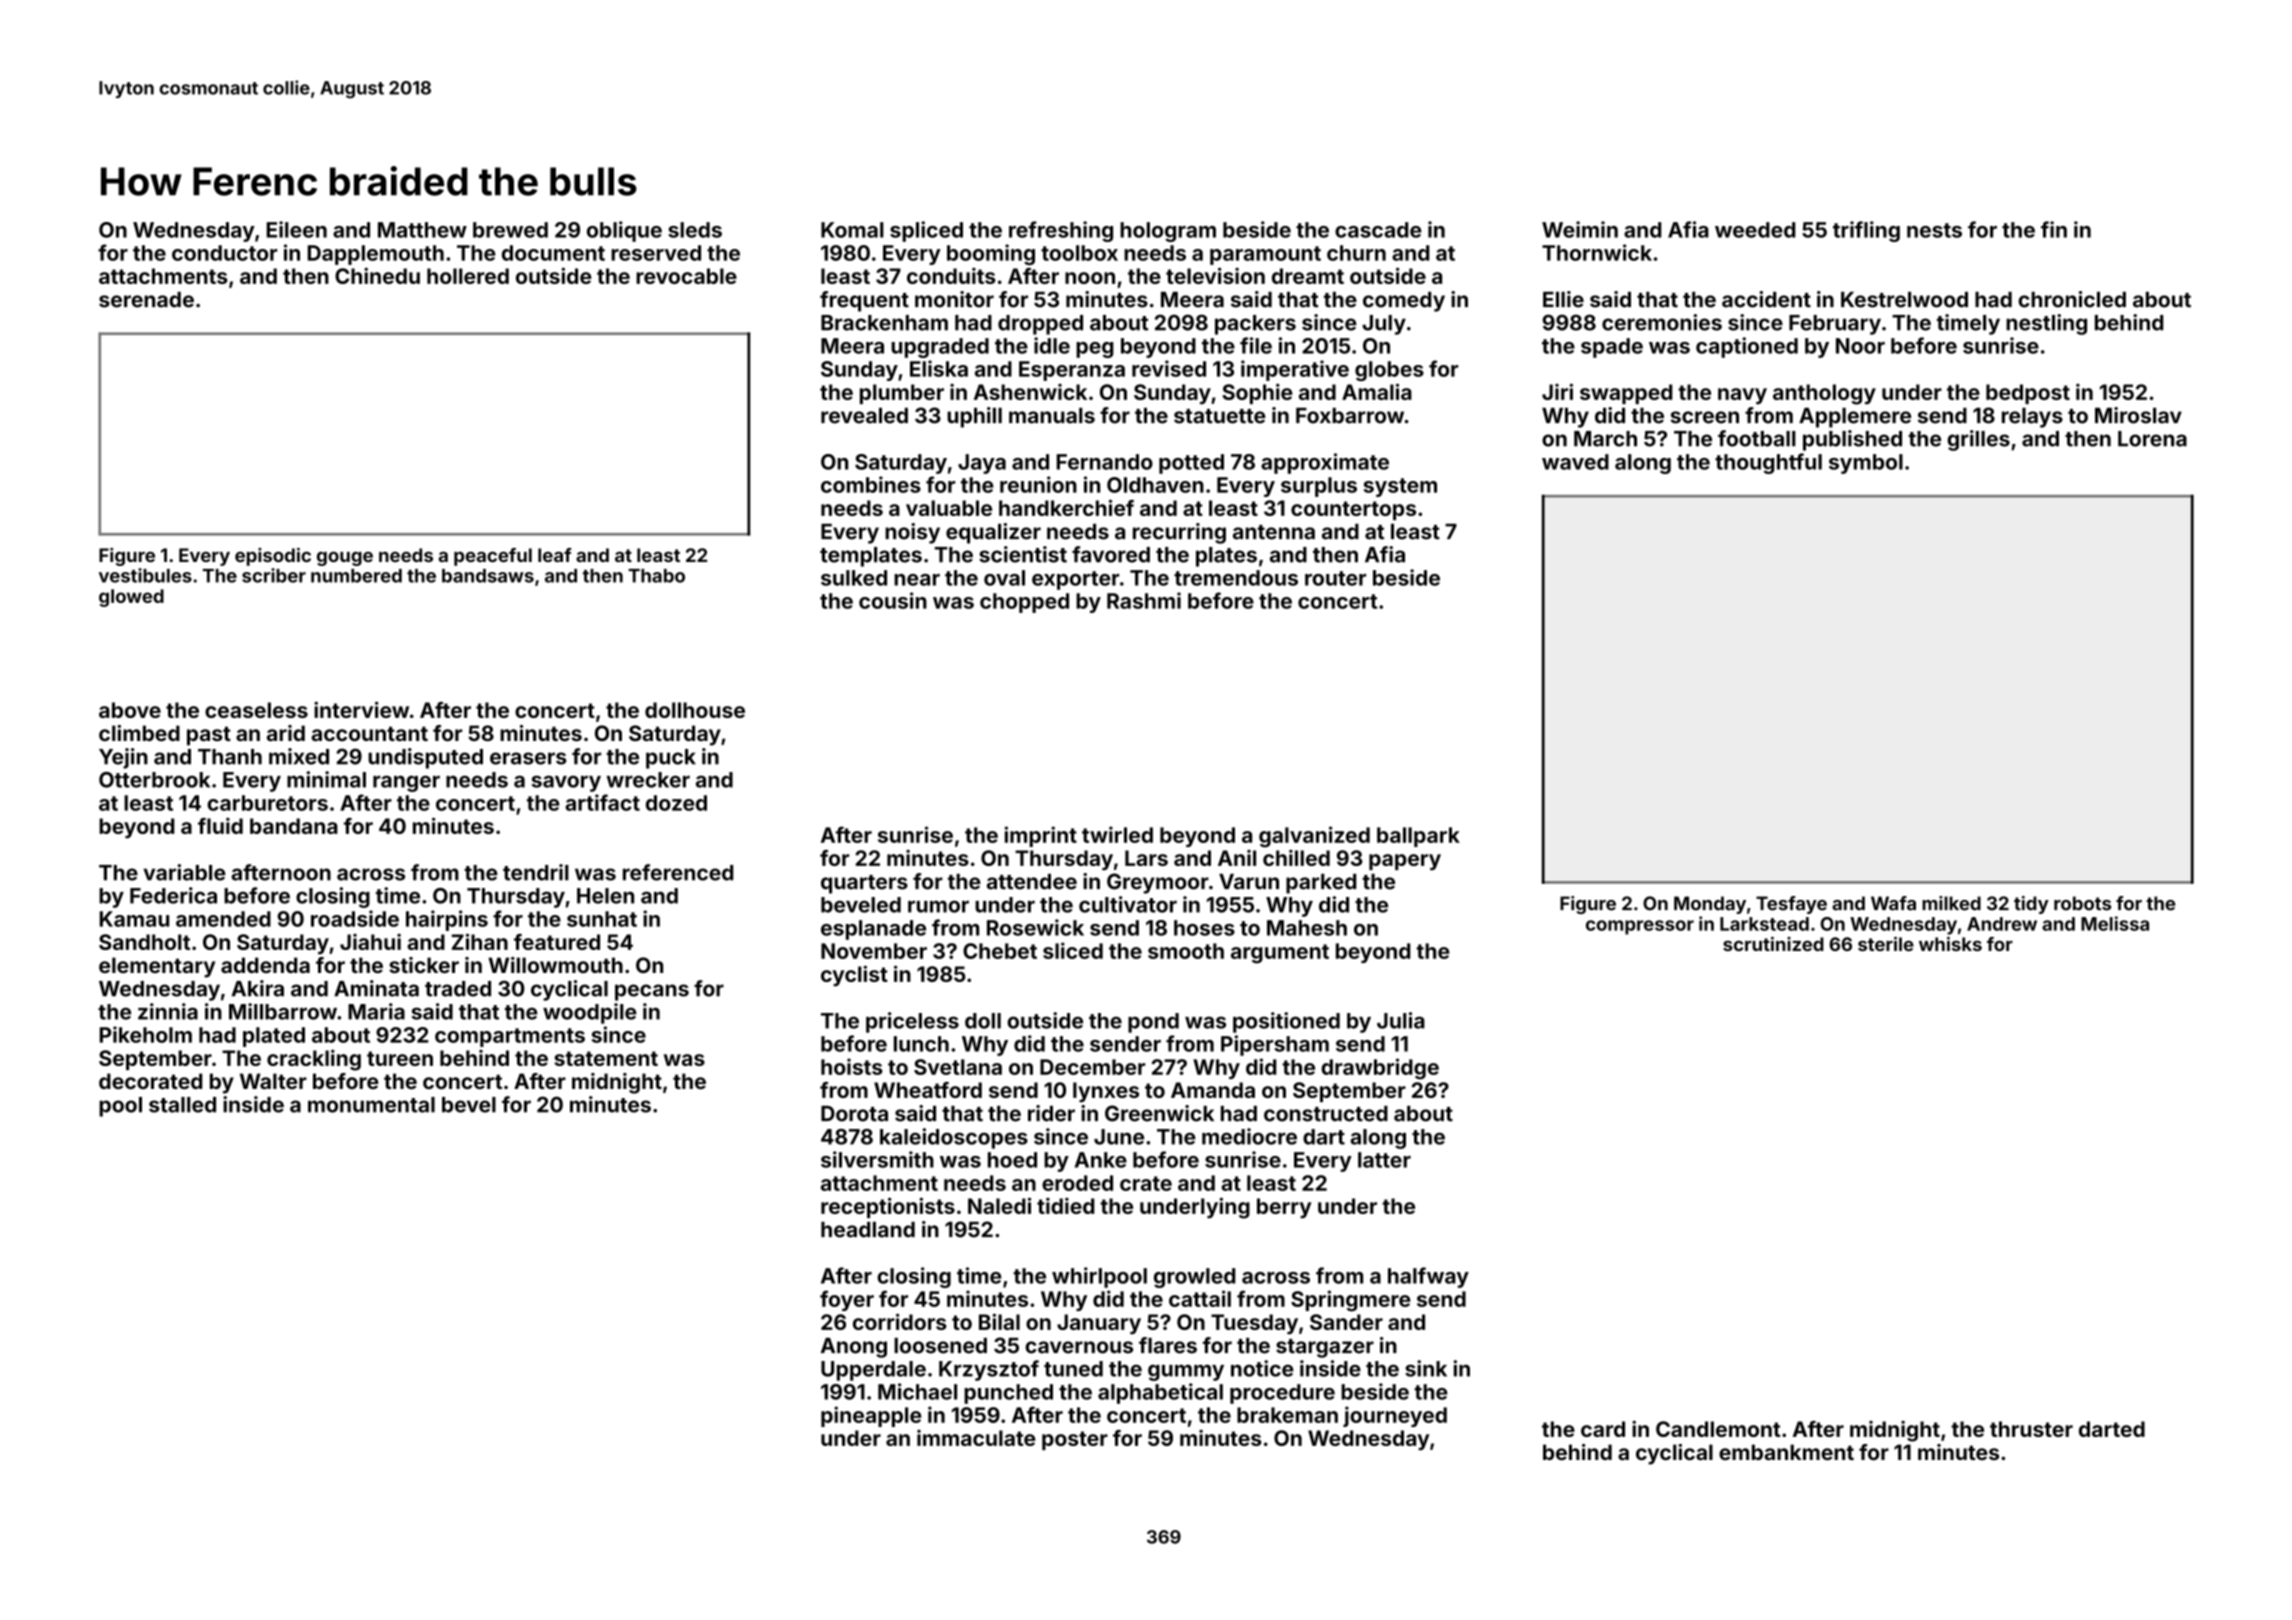  I want to click on Lorena, so click(2152, 439).
